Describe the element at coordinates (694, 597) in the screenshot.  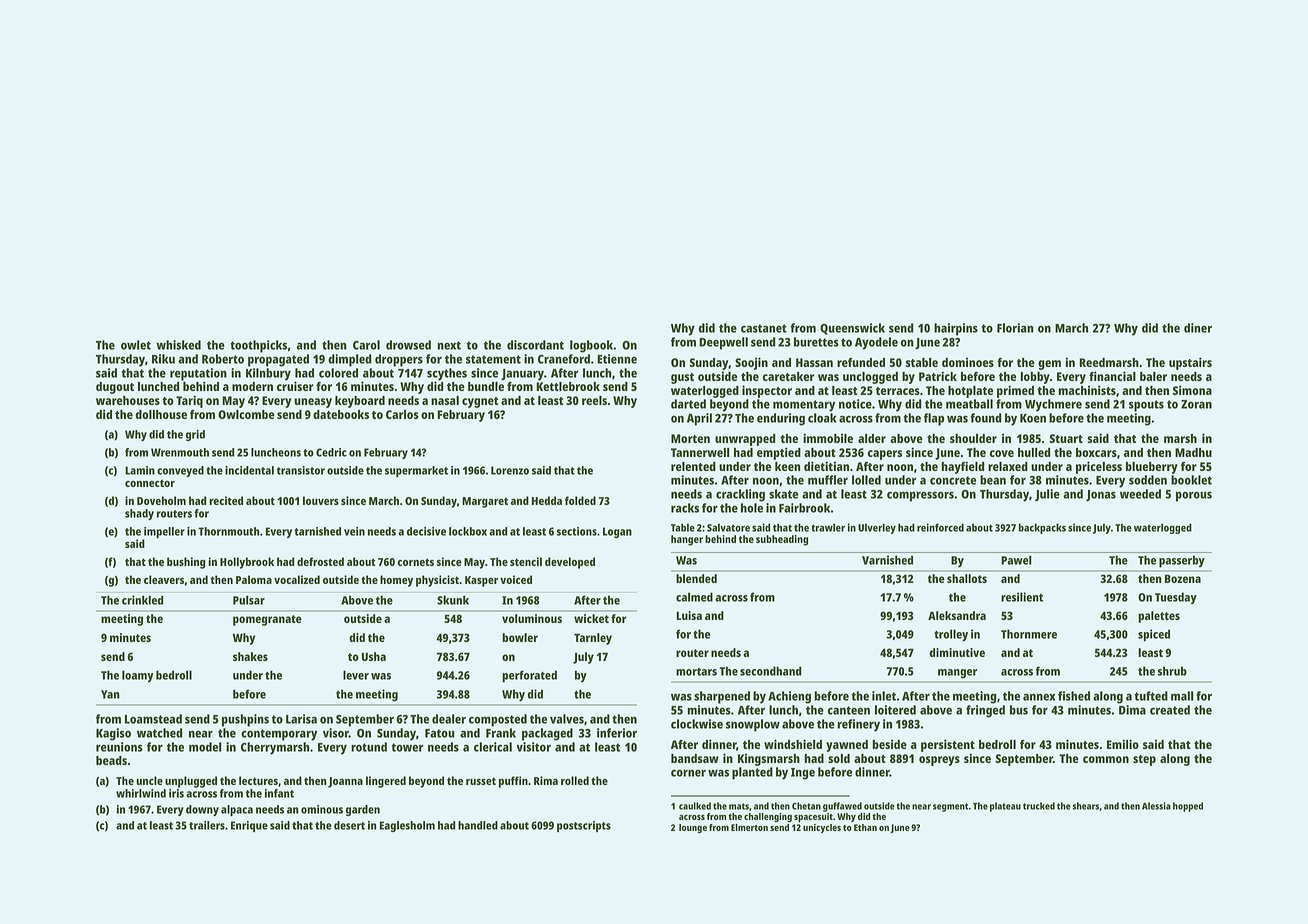
I see `calmed` at that location.
